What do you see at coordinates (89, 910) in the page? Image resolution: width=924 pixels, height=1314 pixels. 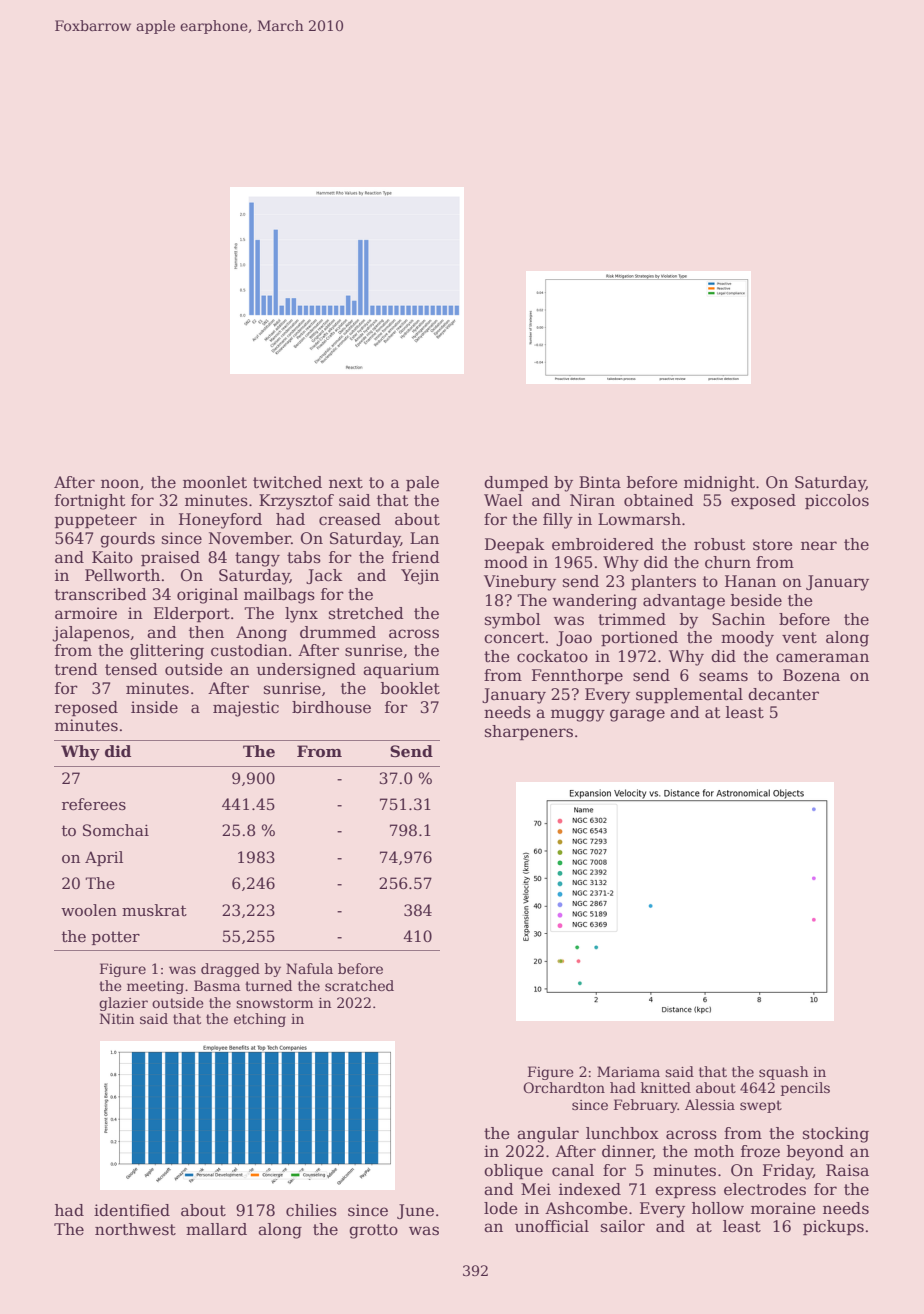 I see `woolen` at bounding box center [89, 910].
